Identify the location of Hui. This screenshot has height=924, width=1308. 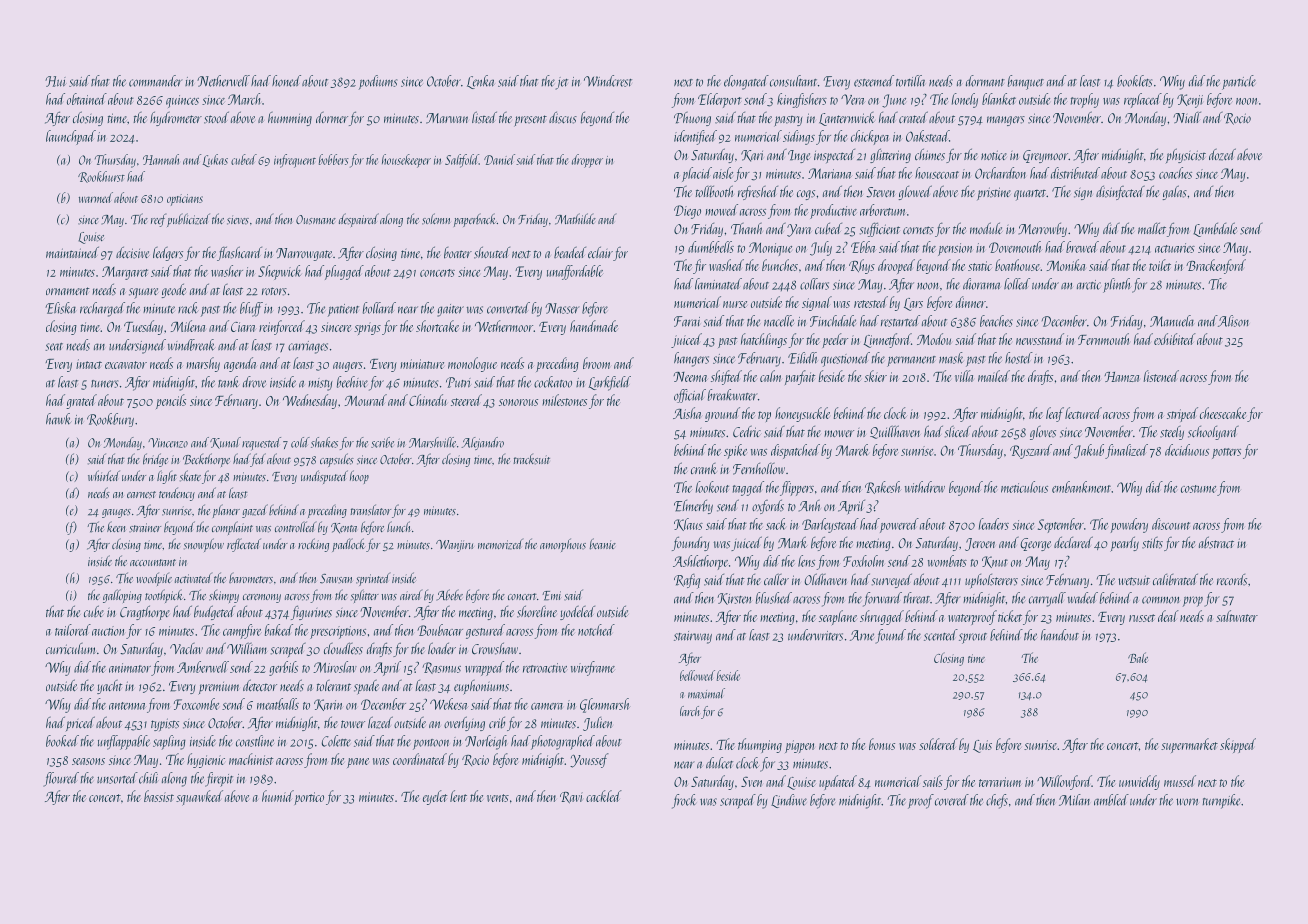
(55, 81).
